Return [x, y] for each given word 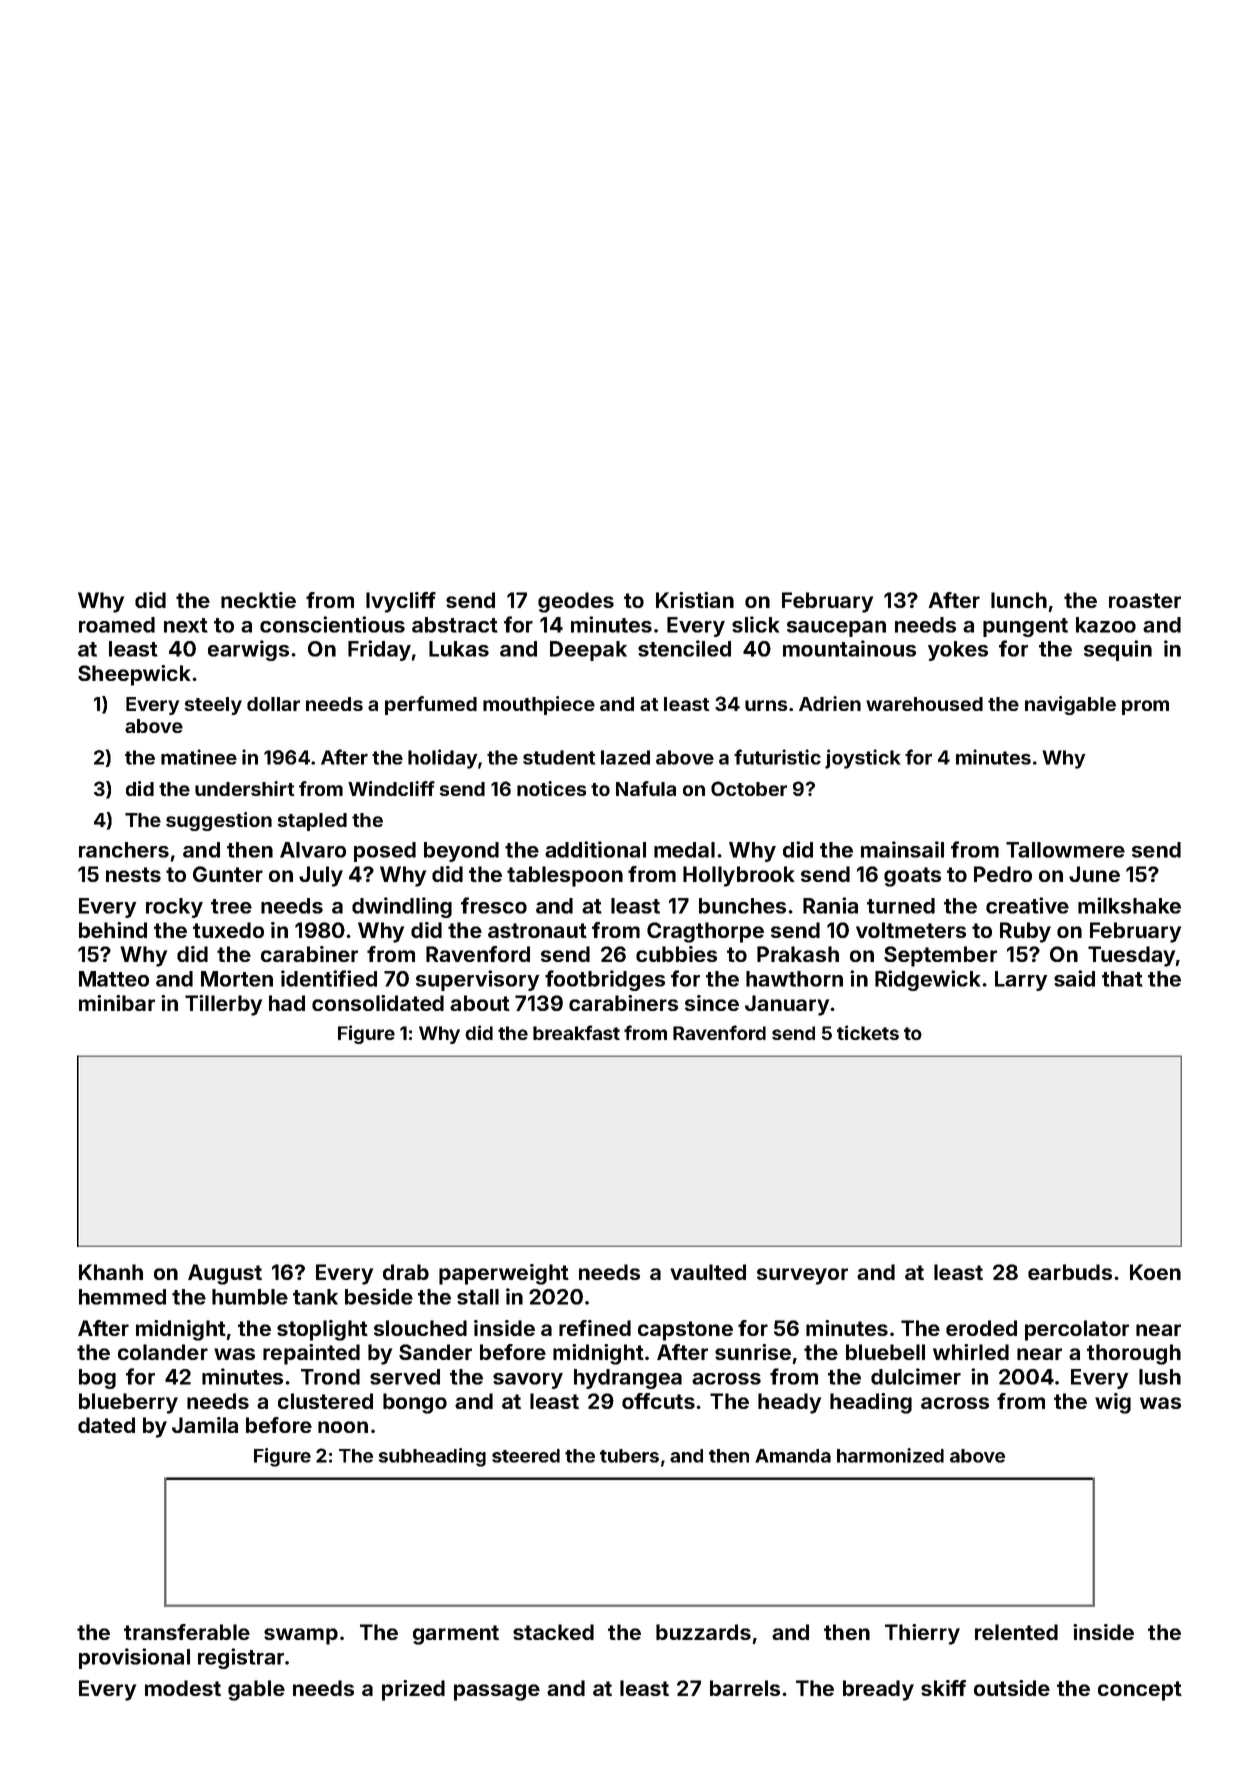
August [225, 1274]
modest [183, 1688]
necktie [258, 600]
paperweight [504, 1274]
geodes [576, 602]
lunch [1019, 600]
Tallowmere [1065, 850]
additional [595, 849]
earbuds [1070, 1272]
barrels [745, 1688]
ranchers [124, 850]
